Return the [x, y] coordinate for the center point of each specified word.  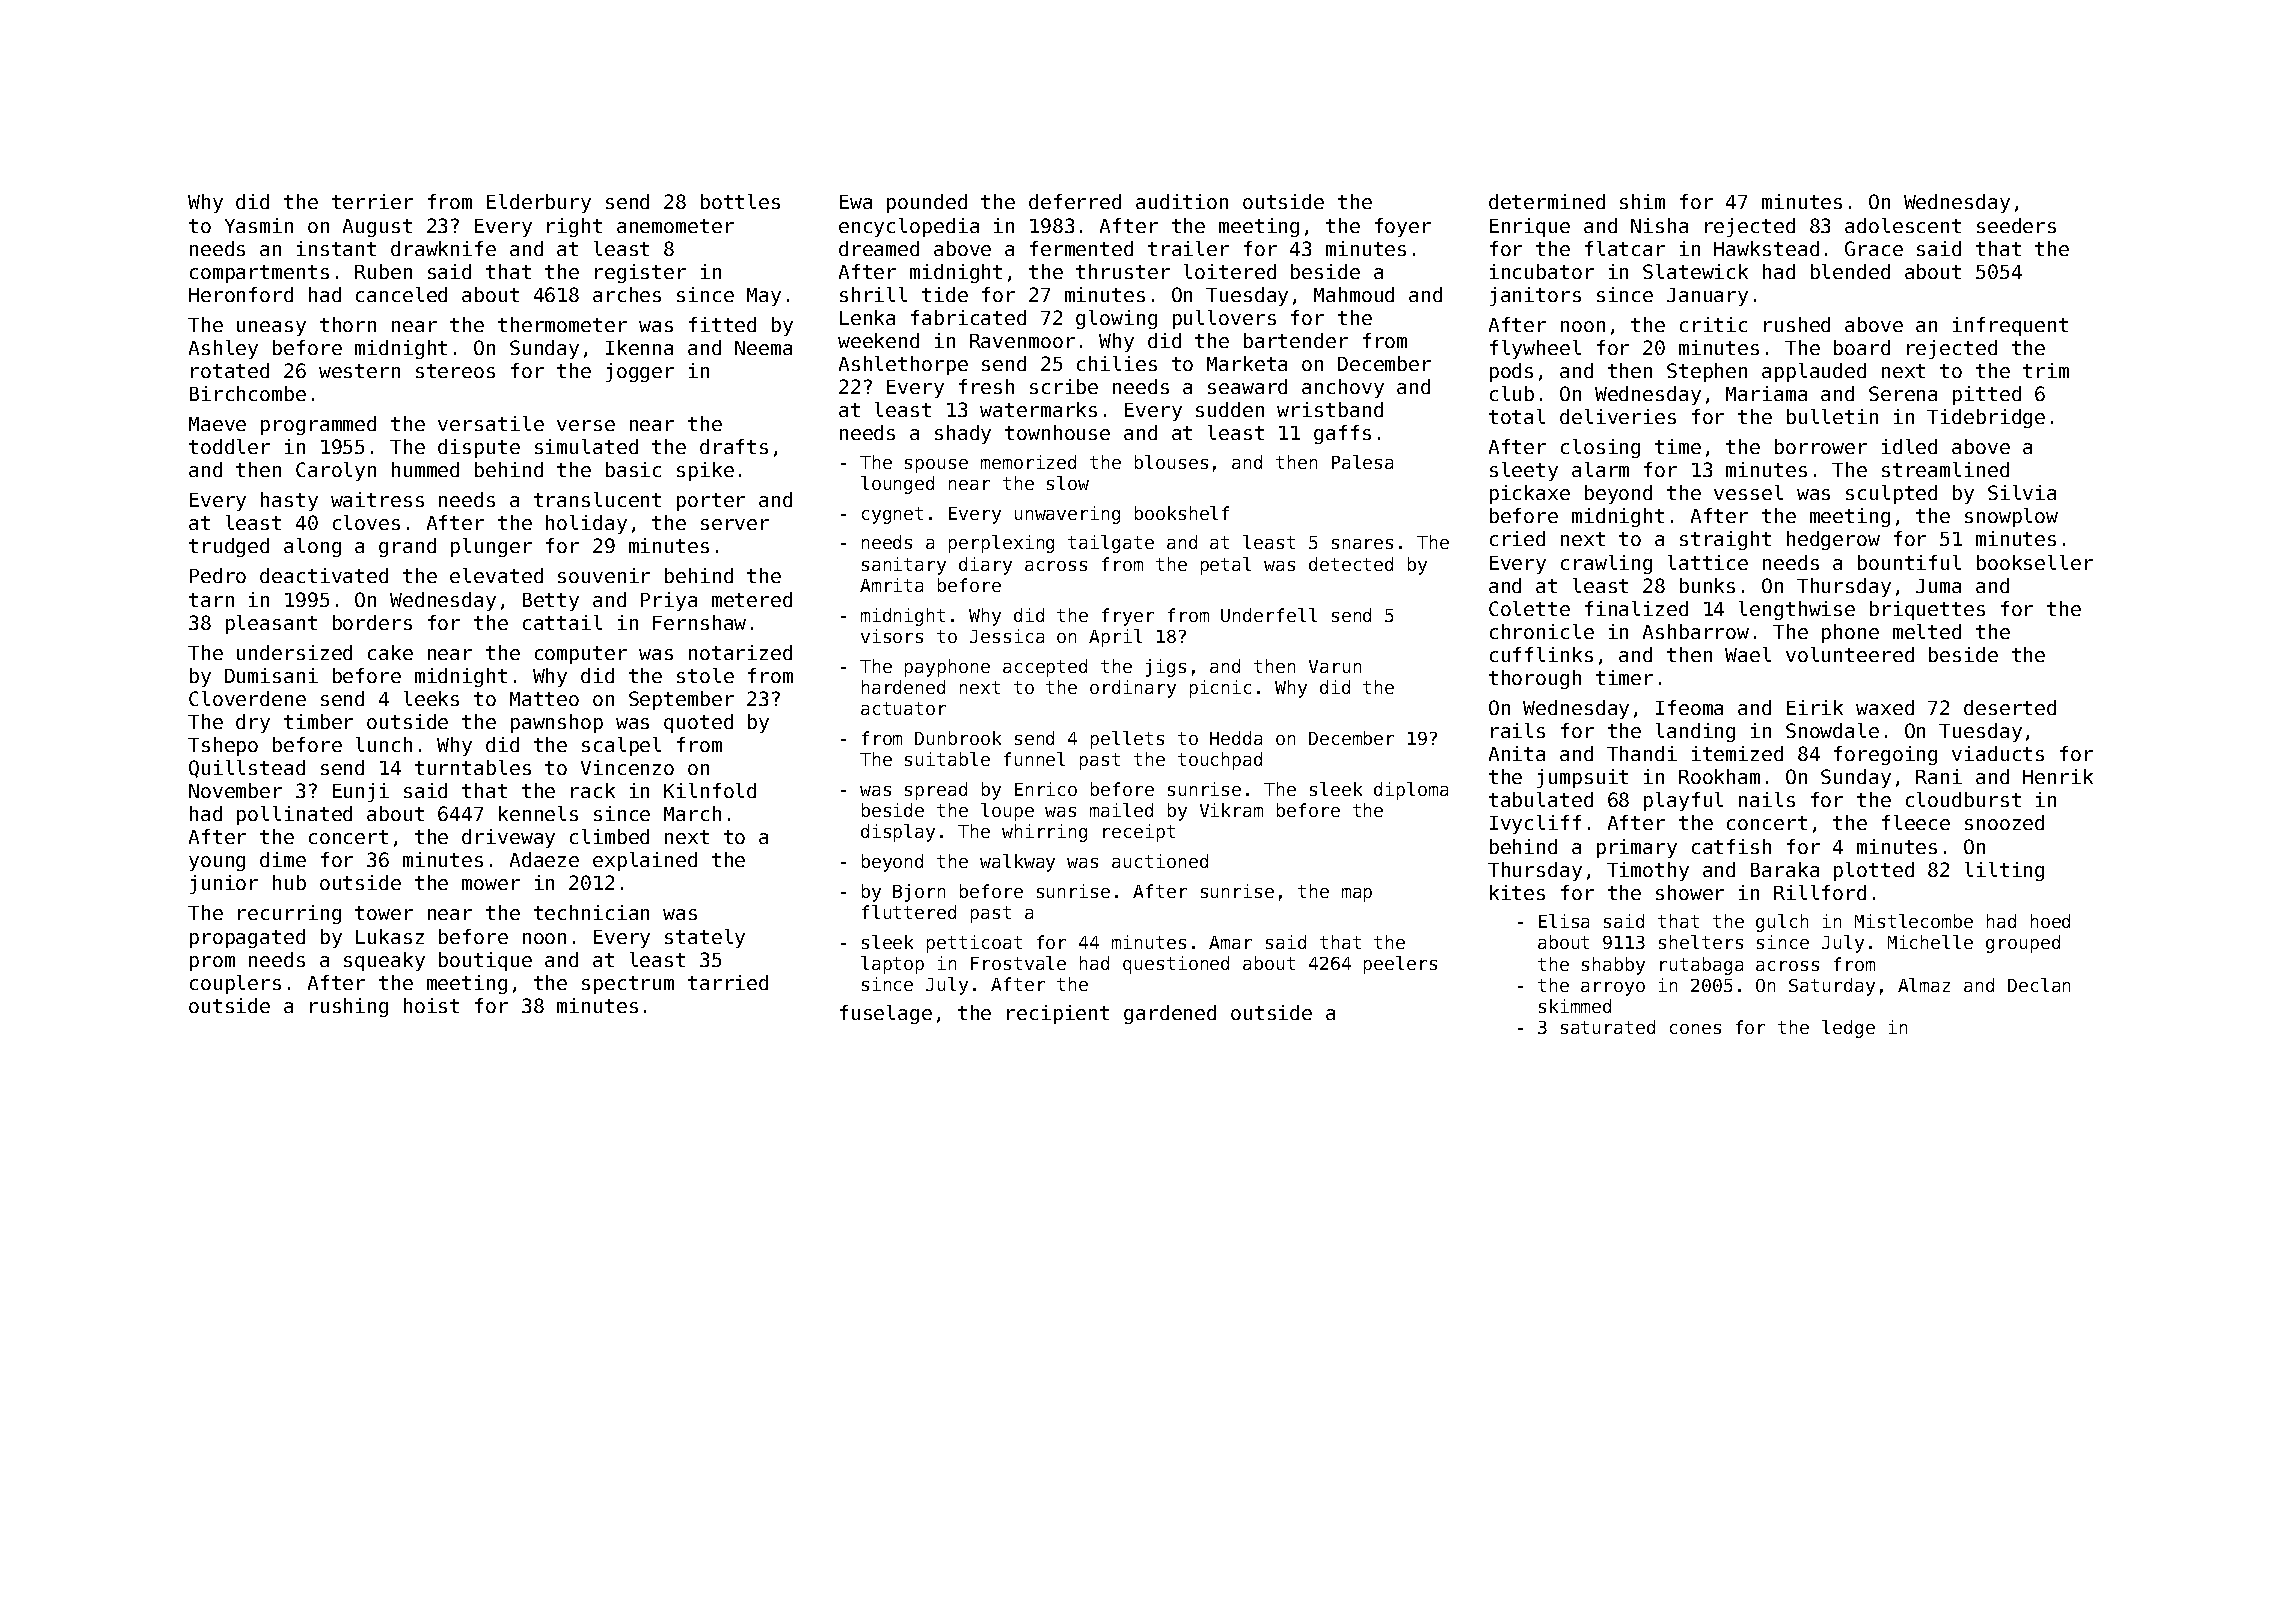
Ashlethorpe [903, 365]
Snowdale [1832, 730]
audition [1182, 201]
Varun [1335, 666]
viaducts [1998, 753]
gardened [1170, 1014]
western [359, 371]
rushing [349, 1007]
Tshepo [223, 746]
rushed [1797, 324]
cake [390, 652]
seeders [2016, 225]
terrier [372, 201]
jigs [1166, 668]
